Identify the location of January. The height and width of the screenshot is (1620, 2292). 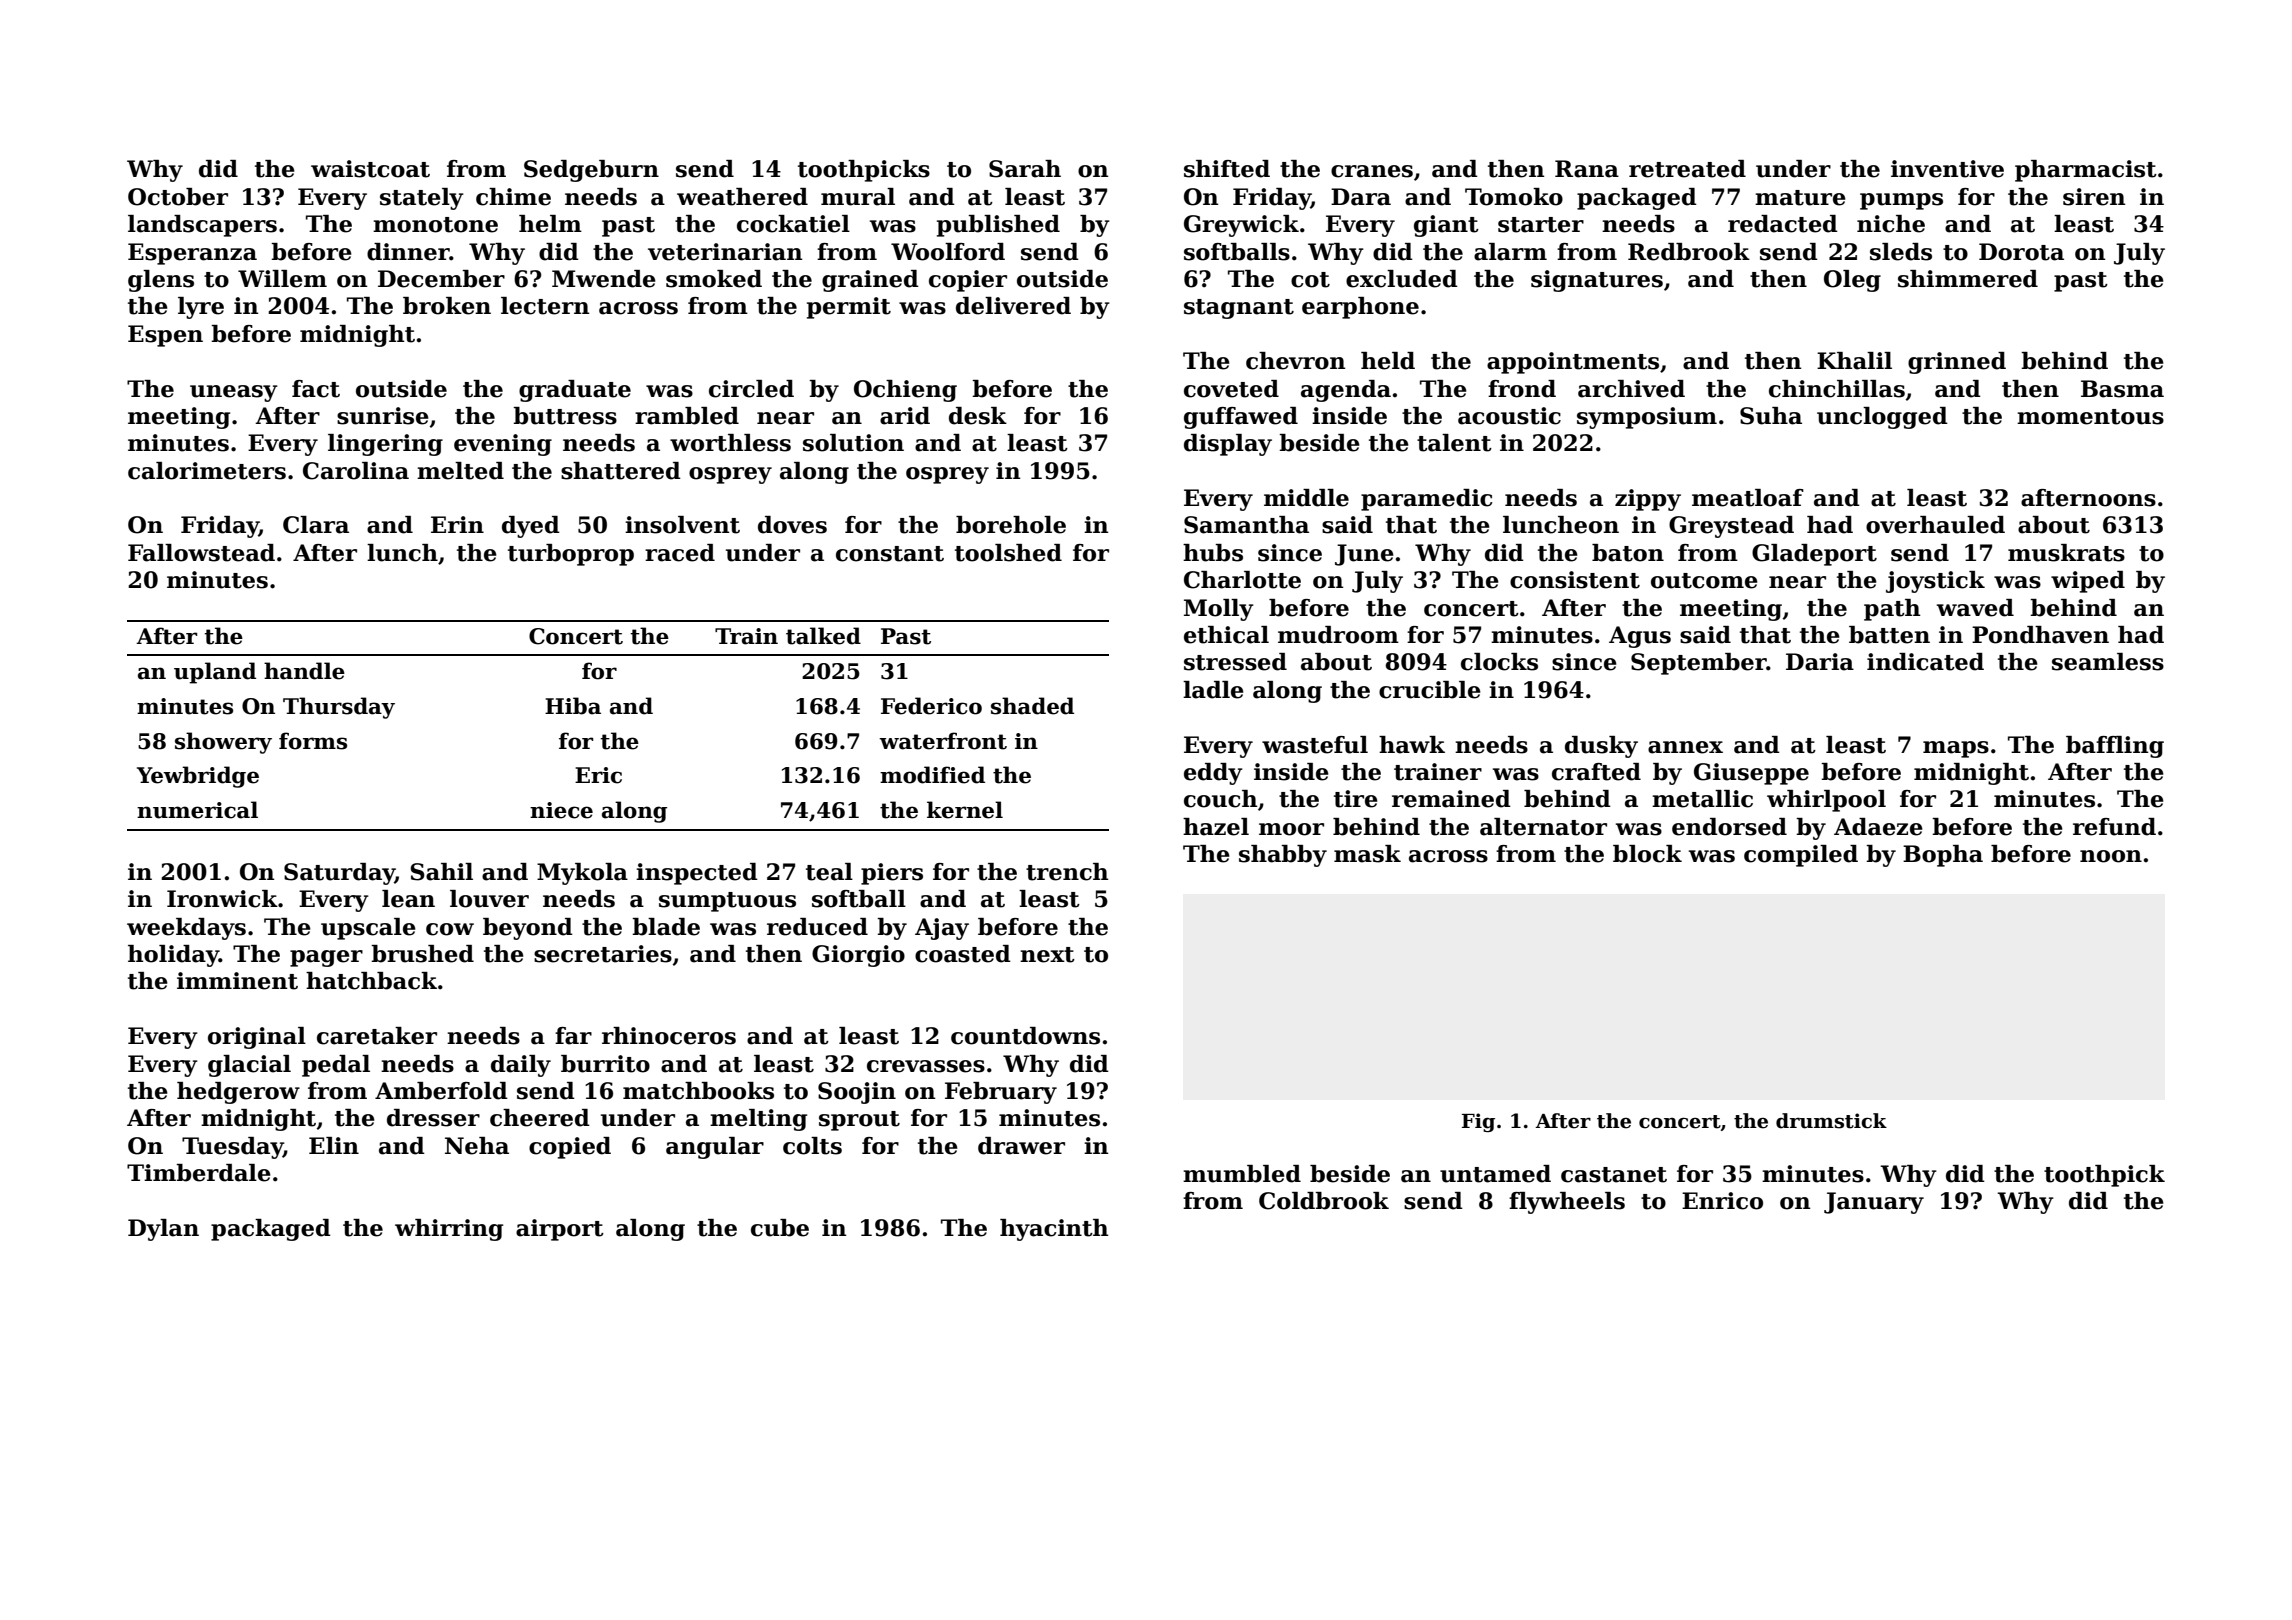
(1874, 1203).
